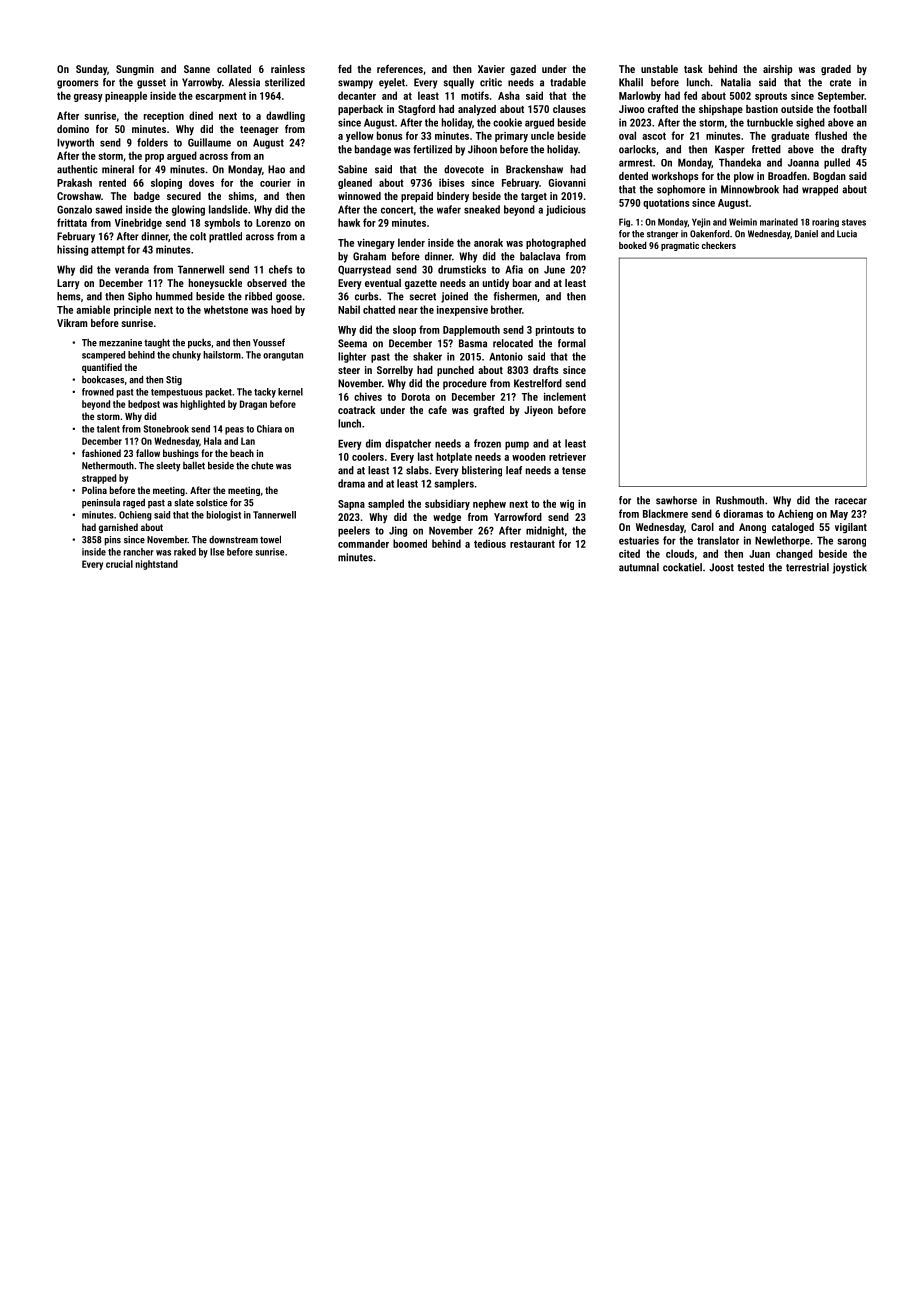 This screenshot has width=924, height=1308. I want to click on chefs, so click(280, 269).
